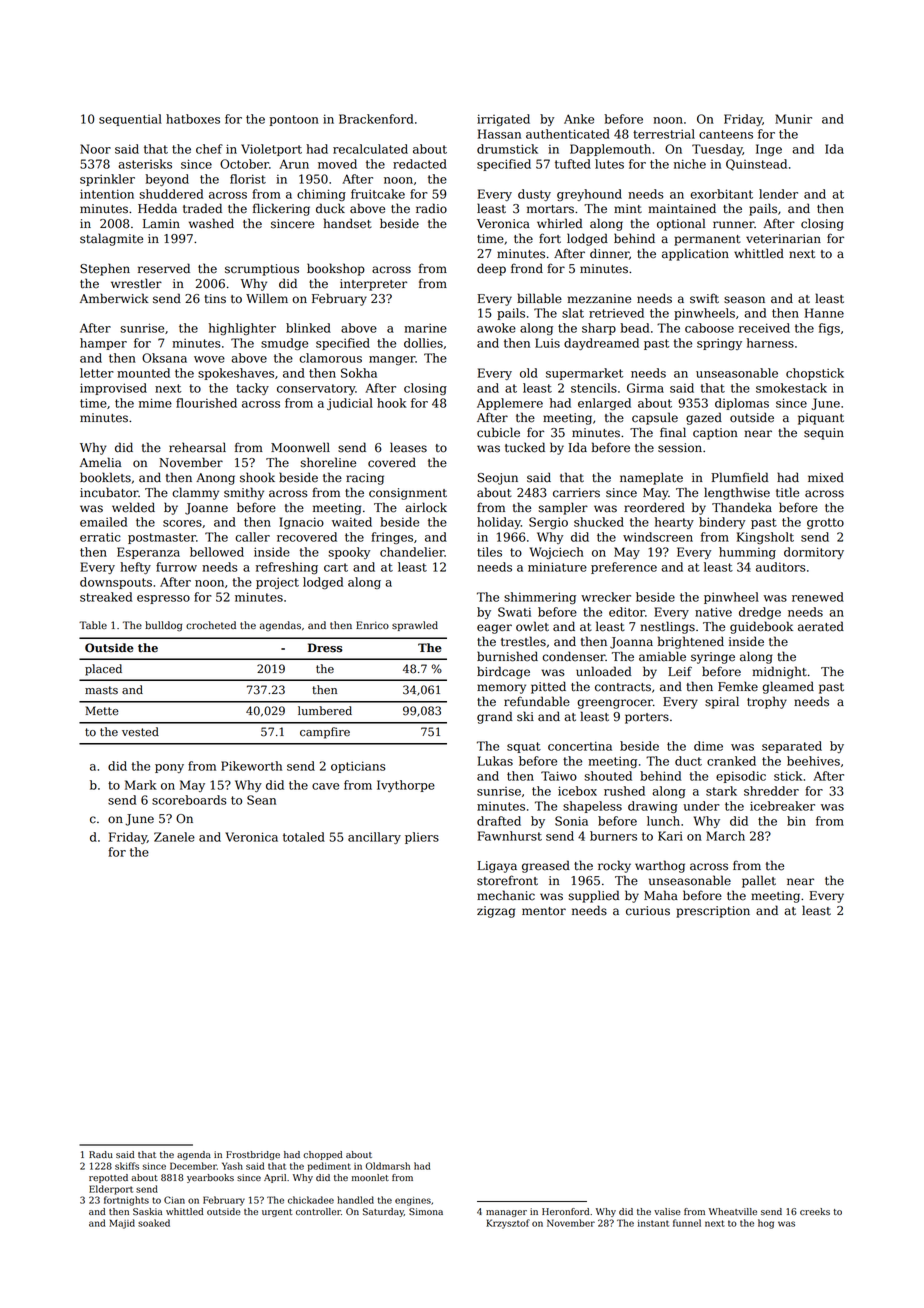 The height and width of the screenshot is (1308, 924). I want to click on hatboxes, so click(193, 119).
